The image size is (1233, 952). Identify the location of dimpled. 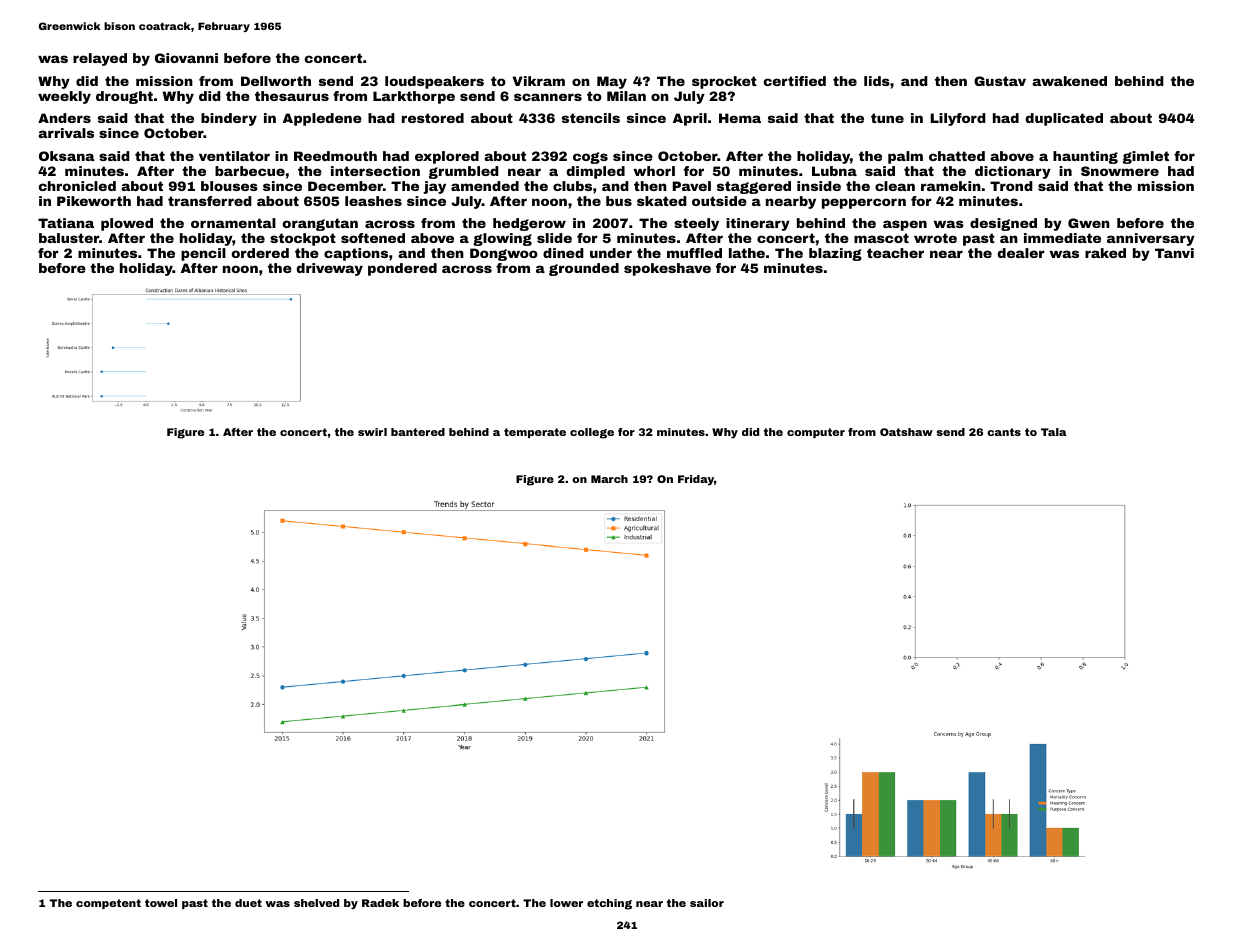
(596, 172).
